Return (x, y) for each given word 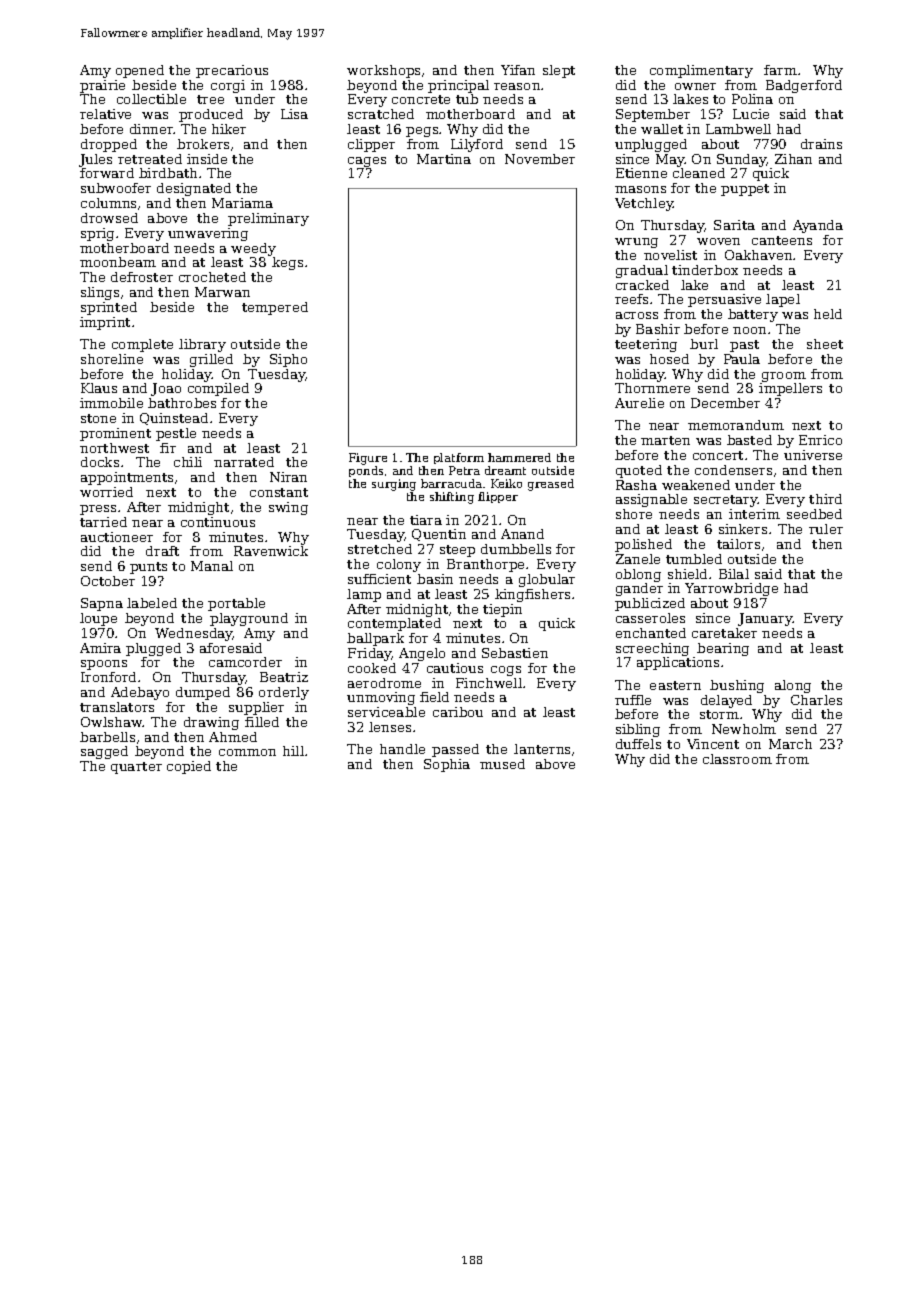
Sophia (447, 765)
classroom (737, 759)
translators (117, 707)
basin (435, 579)
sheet (825, 344)
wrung (636, 243)
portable (236, 604)
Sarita (734, 225)
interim (754, 514)
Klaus (99, 388)
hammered (519, 457)
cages (367, 162)
